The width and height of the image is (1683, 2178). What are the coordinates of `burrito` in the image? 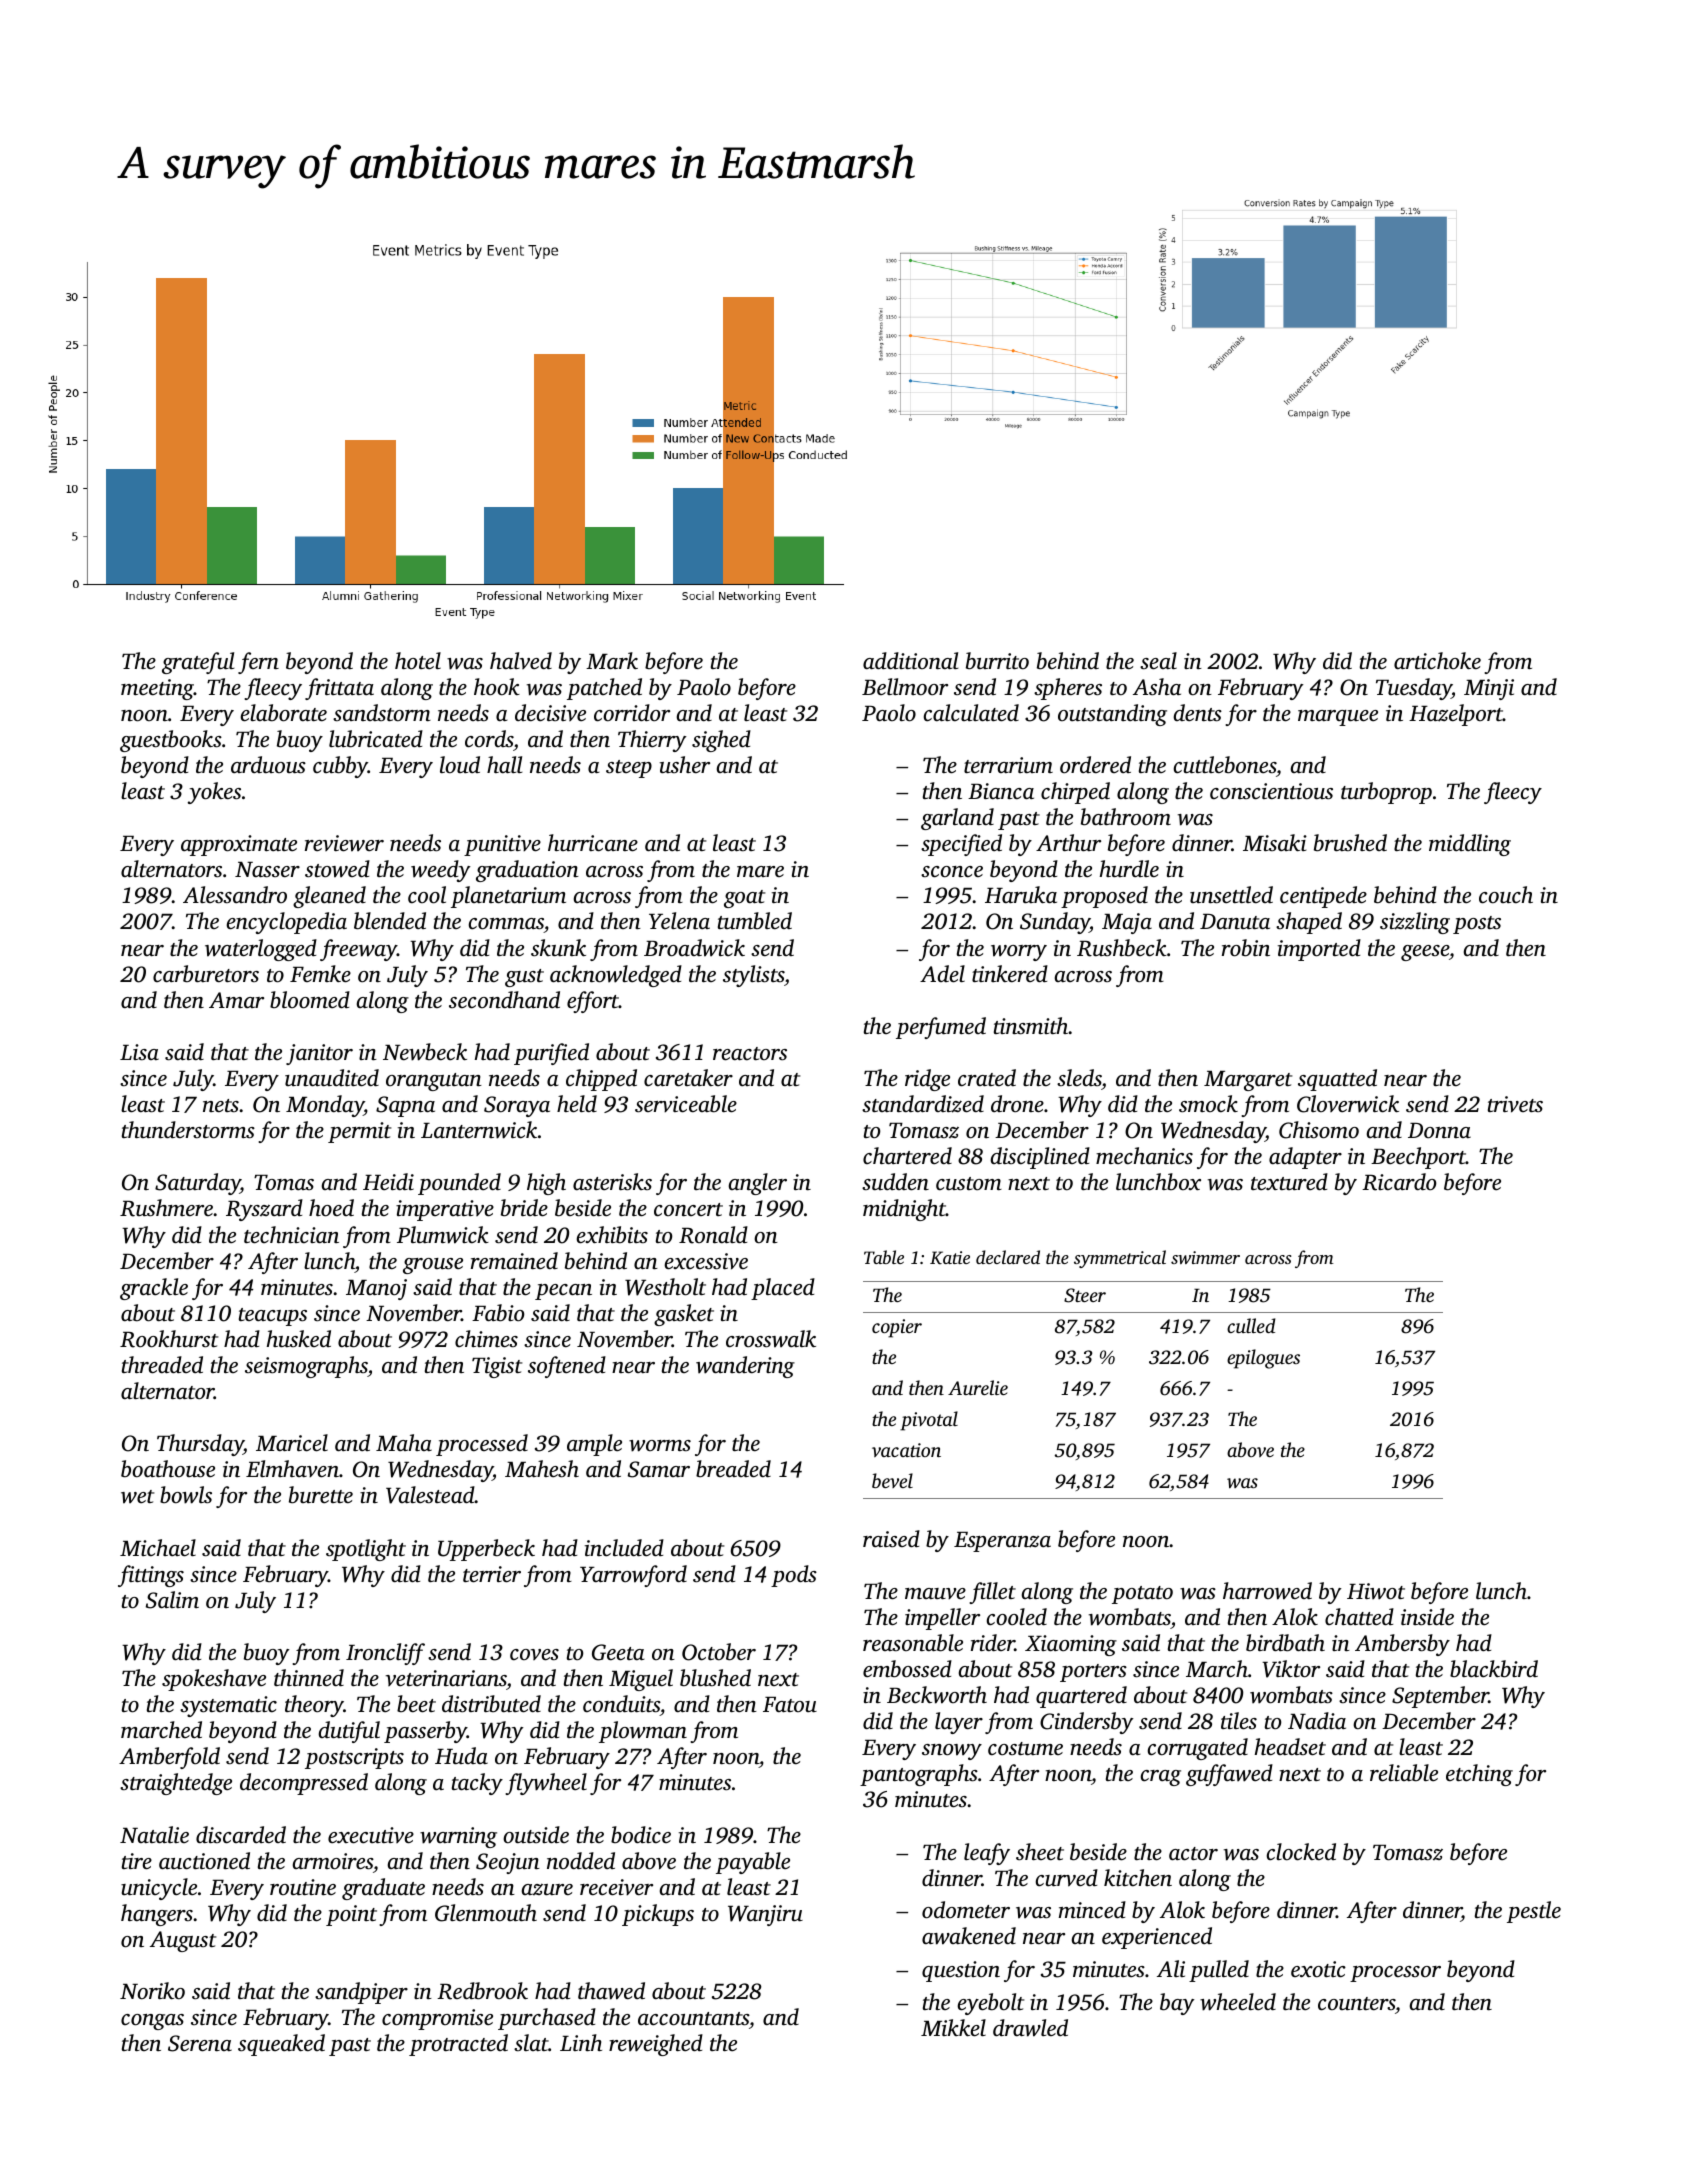 It's located at (997, 661).
